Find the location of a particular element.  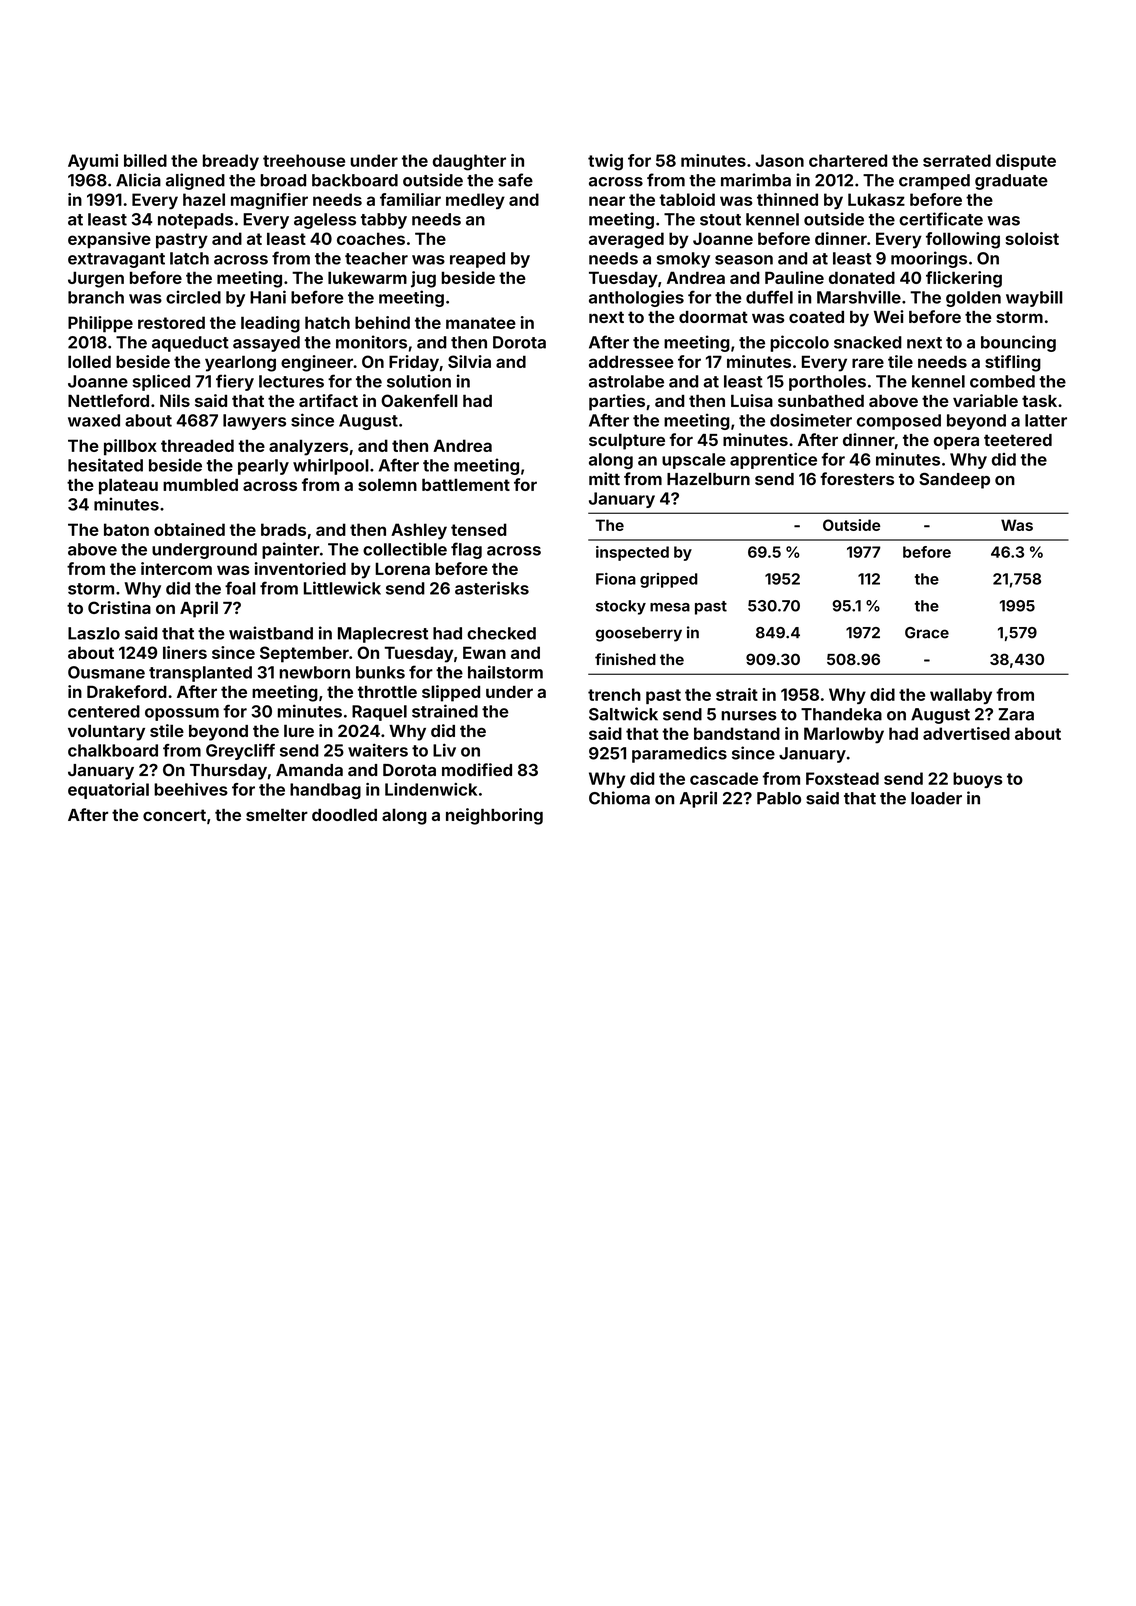

Grace is located at coordinates (927, 633).
